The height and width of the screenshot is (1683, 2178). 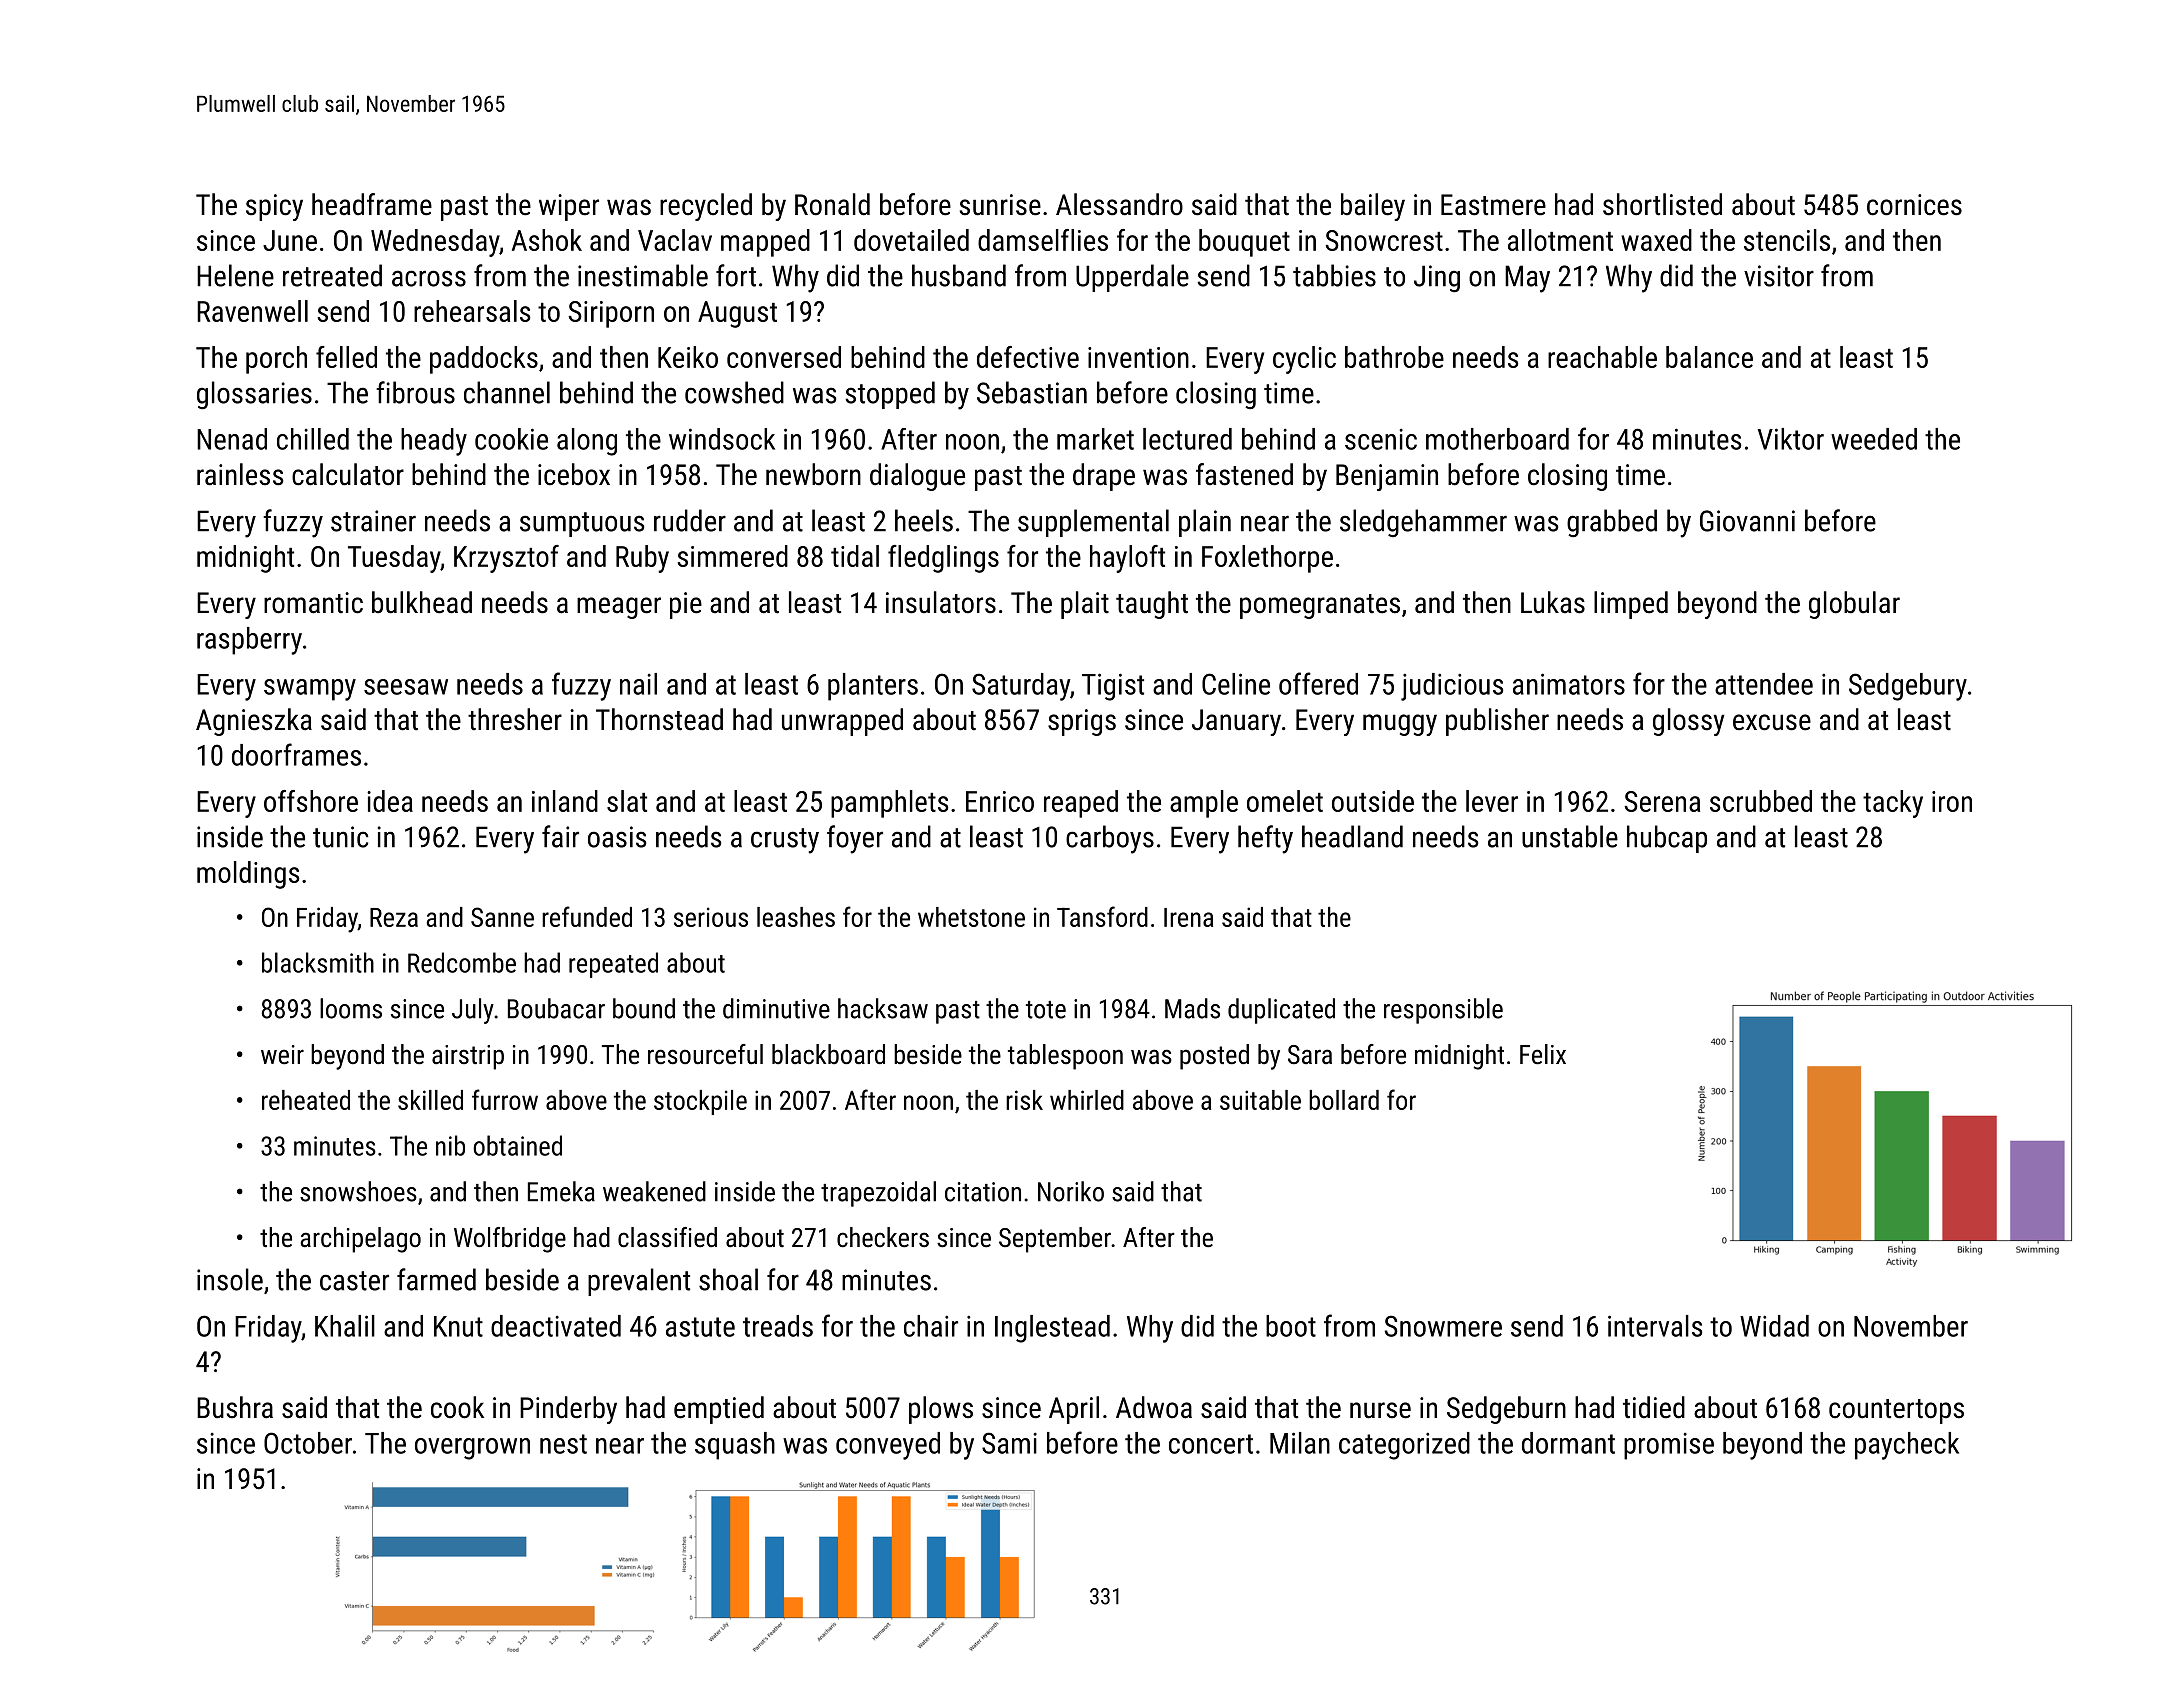 I want to click on romantic, so click(x=313, y=603).
